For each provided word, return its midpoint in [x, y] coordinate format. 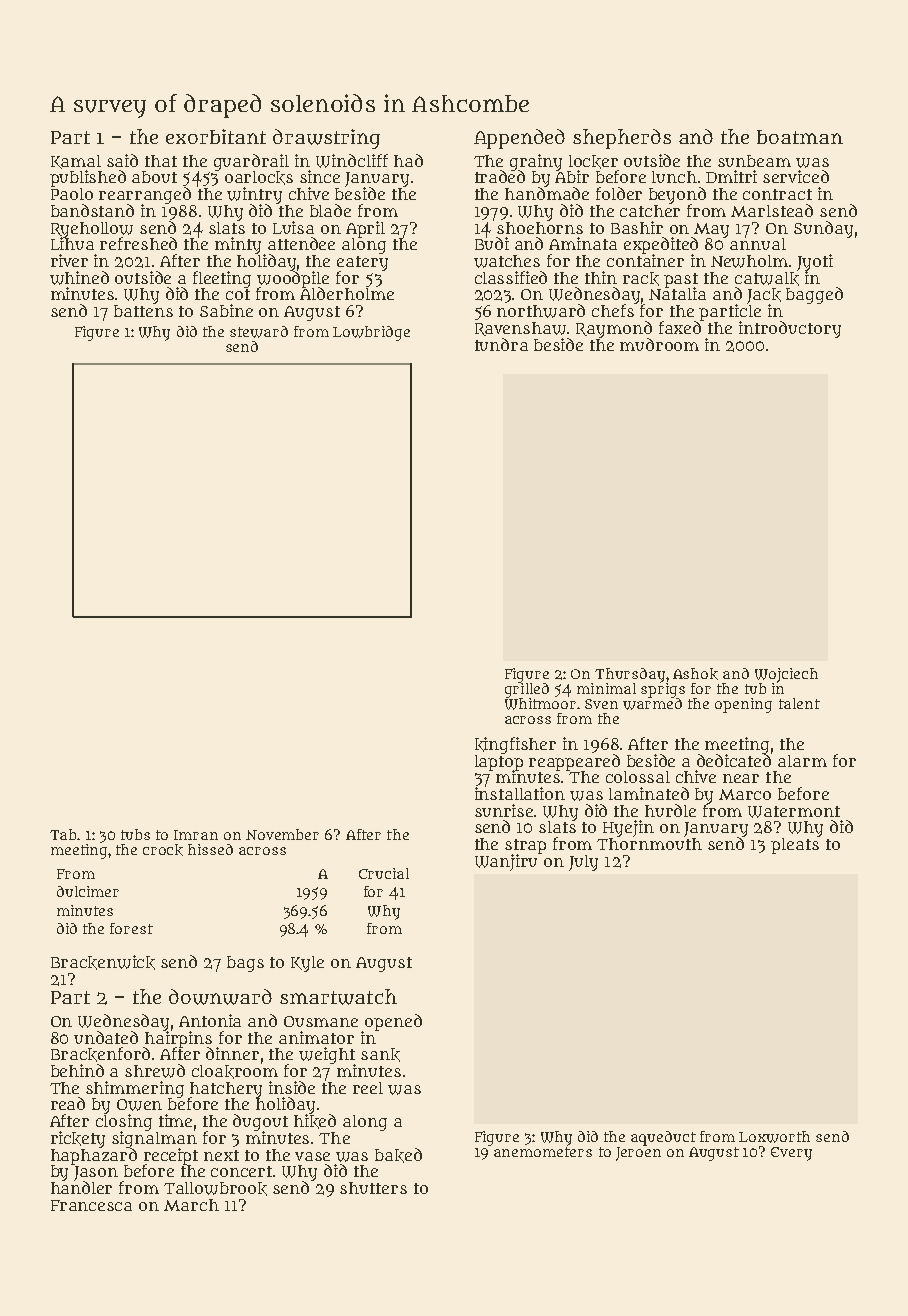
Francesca [91, 1205]
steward [259, 332]
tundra [501, 344]
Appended [519, 139]
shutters [373, 1188]
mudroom [659, 344]
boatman [800, 137]
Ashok [695, 674]
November [282, 834]
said [122, 160]
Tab [64, 834]
